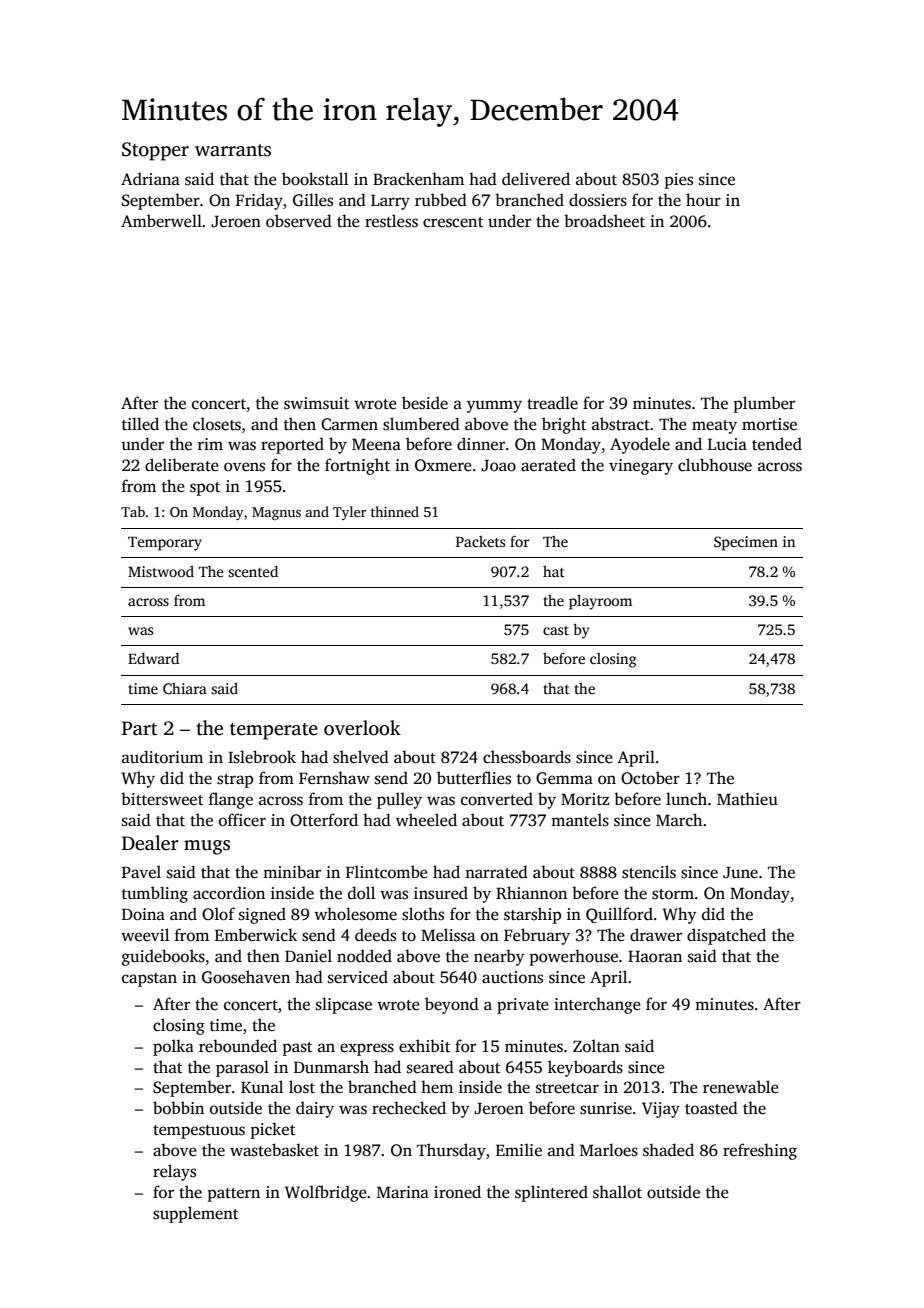 This screenshot has width=924, height=1308. Describe the element at coordinates (253, 571) in the screenshot. I see `scented` at that location.
